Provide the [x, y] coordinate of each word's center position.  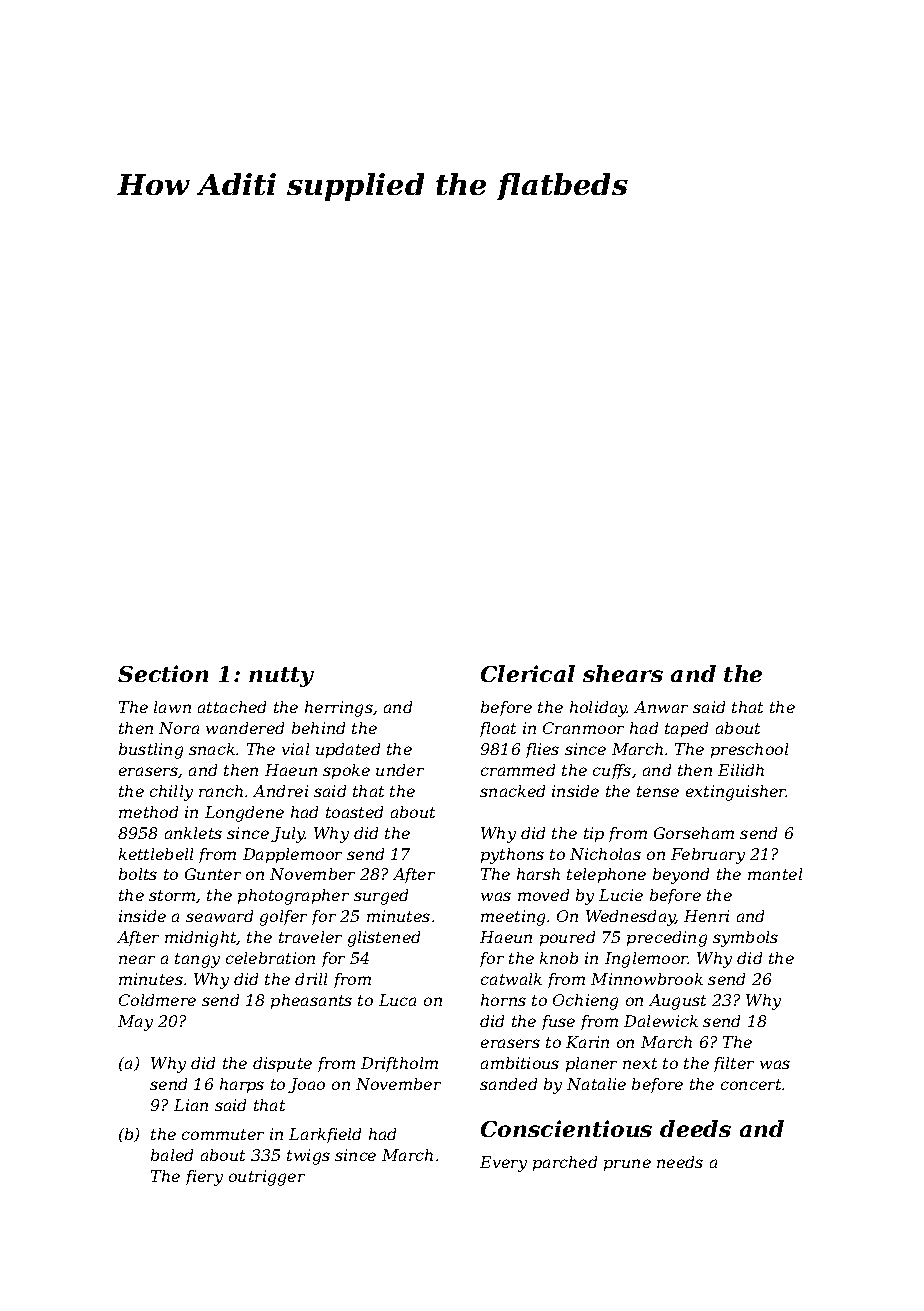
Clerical [528, 673]
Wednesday [631, 918]
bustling [151, 751]
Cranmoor [583, 728]
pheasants [311, 1001]
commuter [223, 1134]
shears [623, 673]
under [400, 770]
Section [163, 673]
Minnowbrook [647, 979]
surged [381, 897]
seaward [219, 916]
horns [503, 1000]
